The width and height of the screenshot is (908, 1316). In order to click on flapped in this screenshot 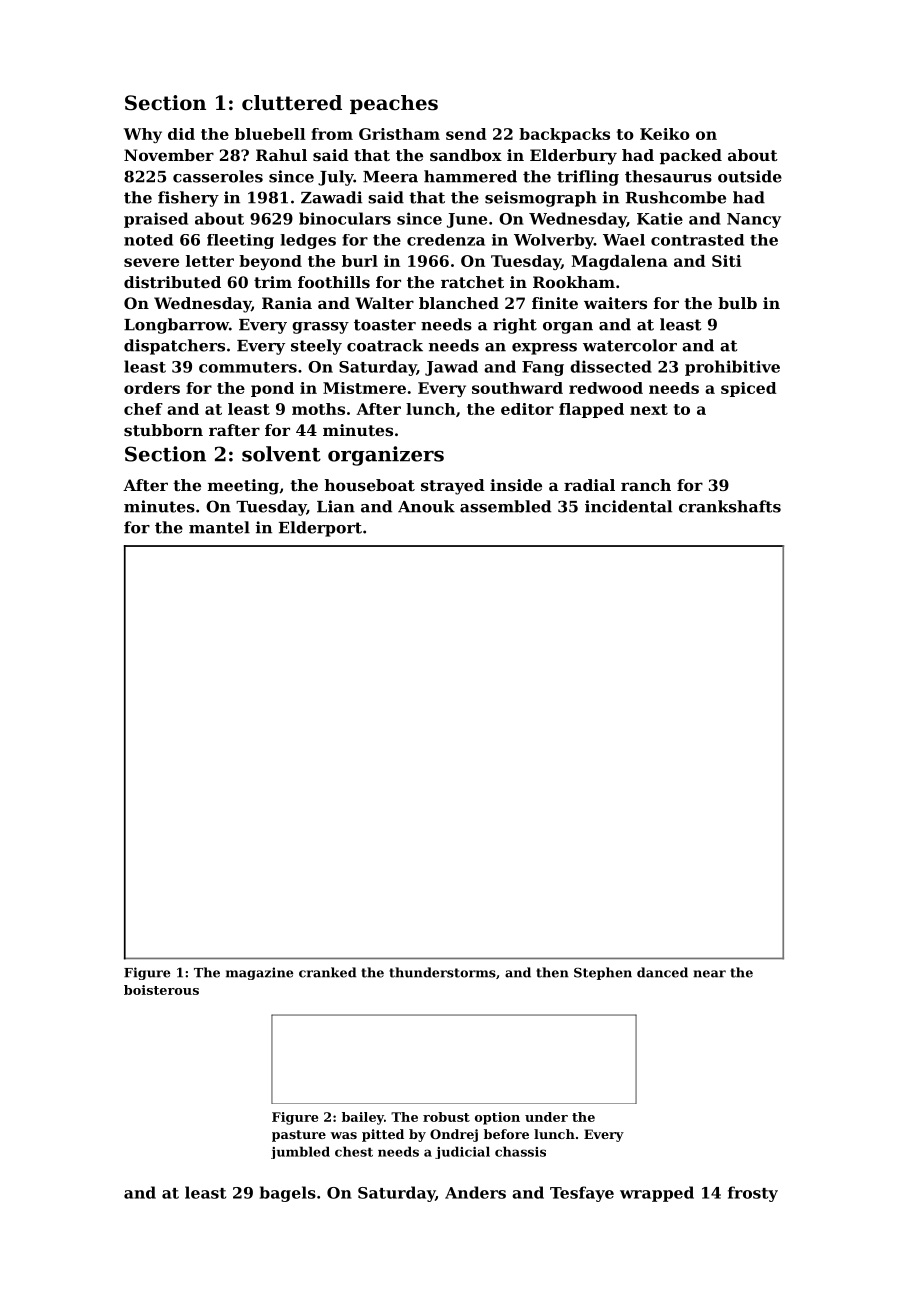, I will do `click(591, 410)`.
